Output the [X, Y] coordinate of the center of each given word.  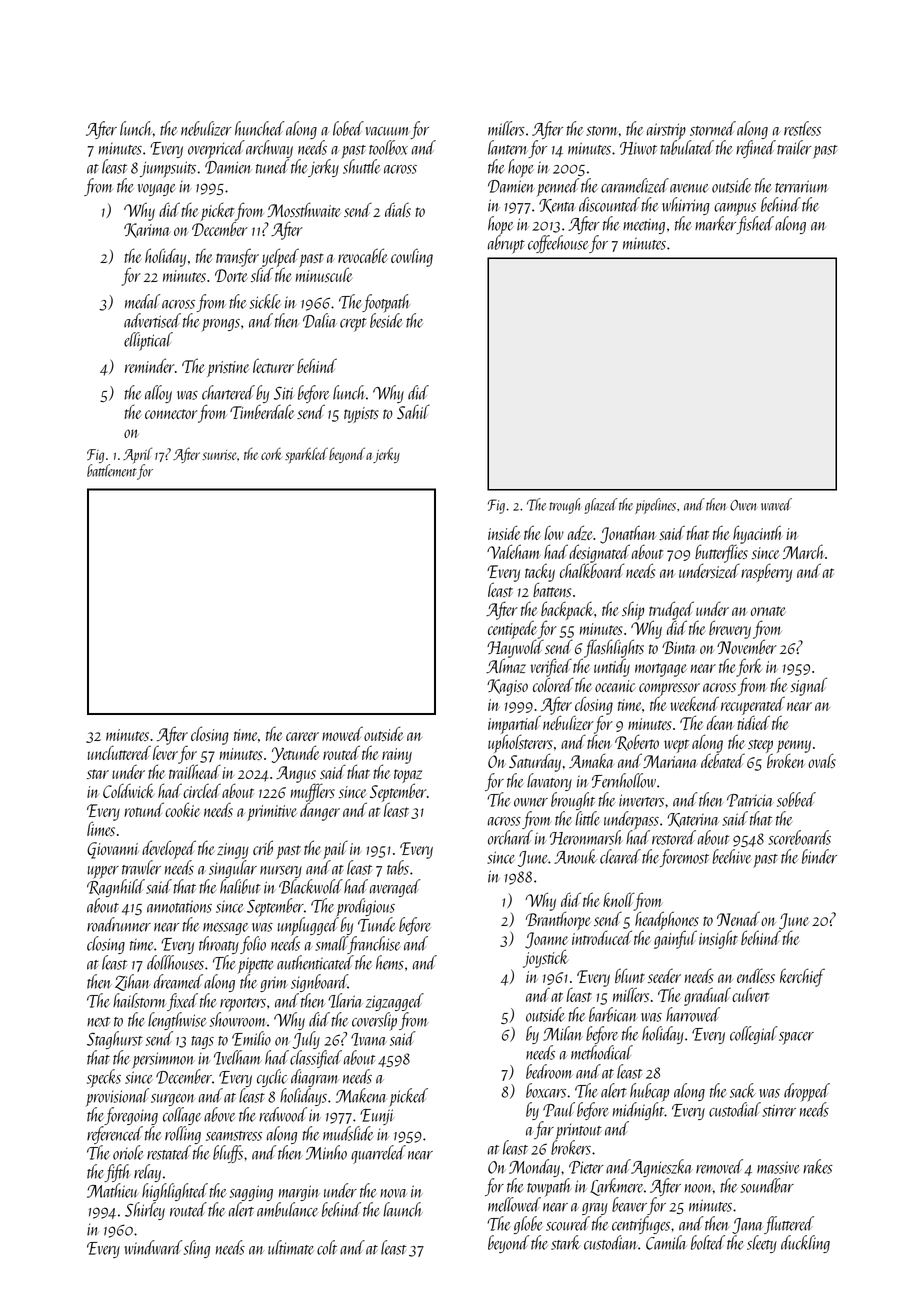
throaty [219, 945]
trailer [794, 147]
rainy [397, 756]
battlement [112, 470]
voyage [157, 190]
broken [786, 761]
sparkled [306, 455]
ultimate [290, 1247]
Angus [296, 774]
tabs [398, 867]
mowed [342, 733]
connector [171, 414]
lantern [507, 147]
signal [808, 686]
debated [723, 761]
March [803, 552]
